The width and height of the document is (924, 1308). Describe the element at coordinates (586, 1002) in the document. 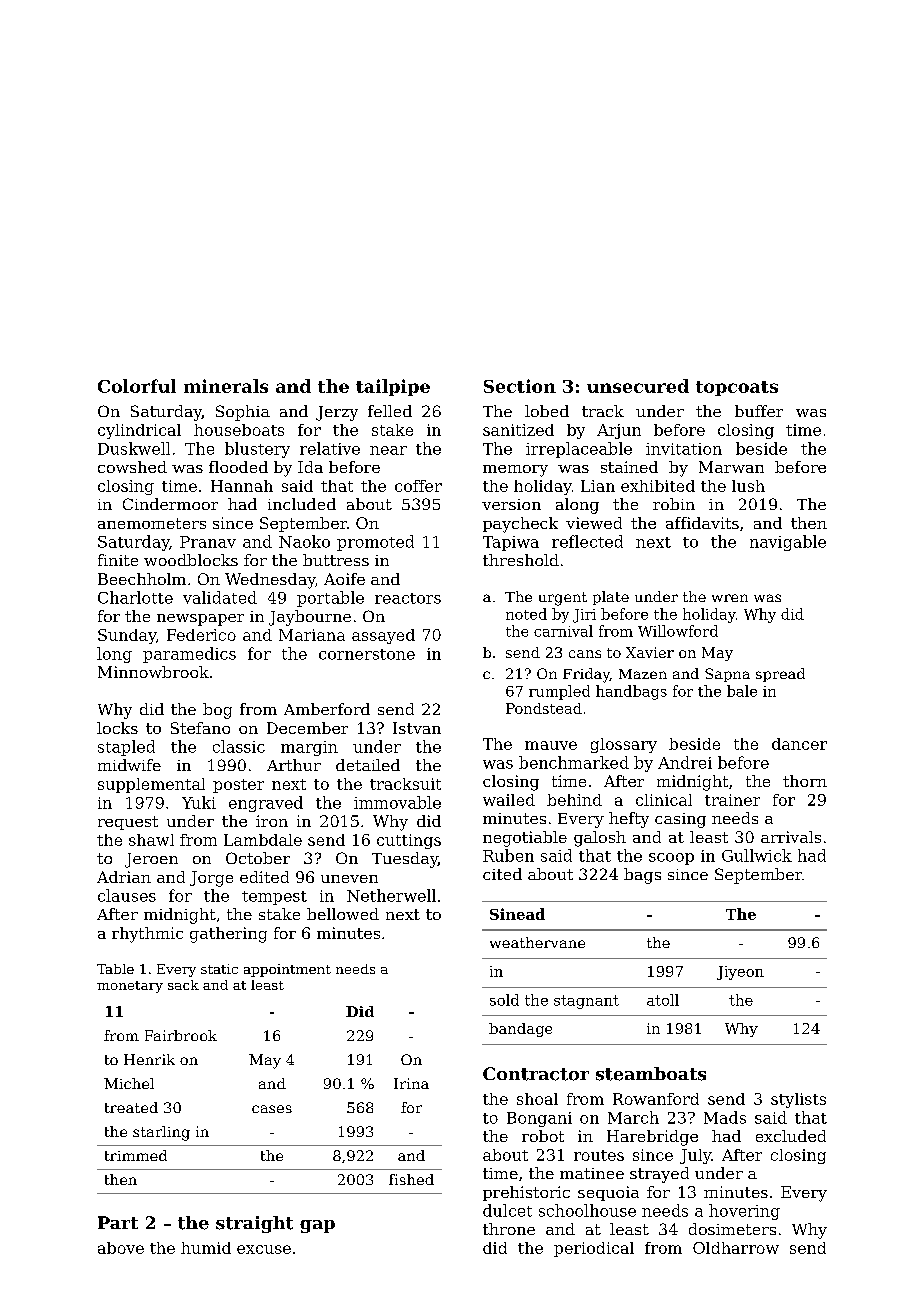

I see `stagnant` at that location.
